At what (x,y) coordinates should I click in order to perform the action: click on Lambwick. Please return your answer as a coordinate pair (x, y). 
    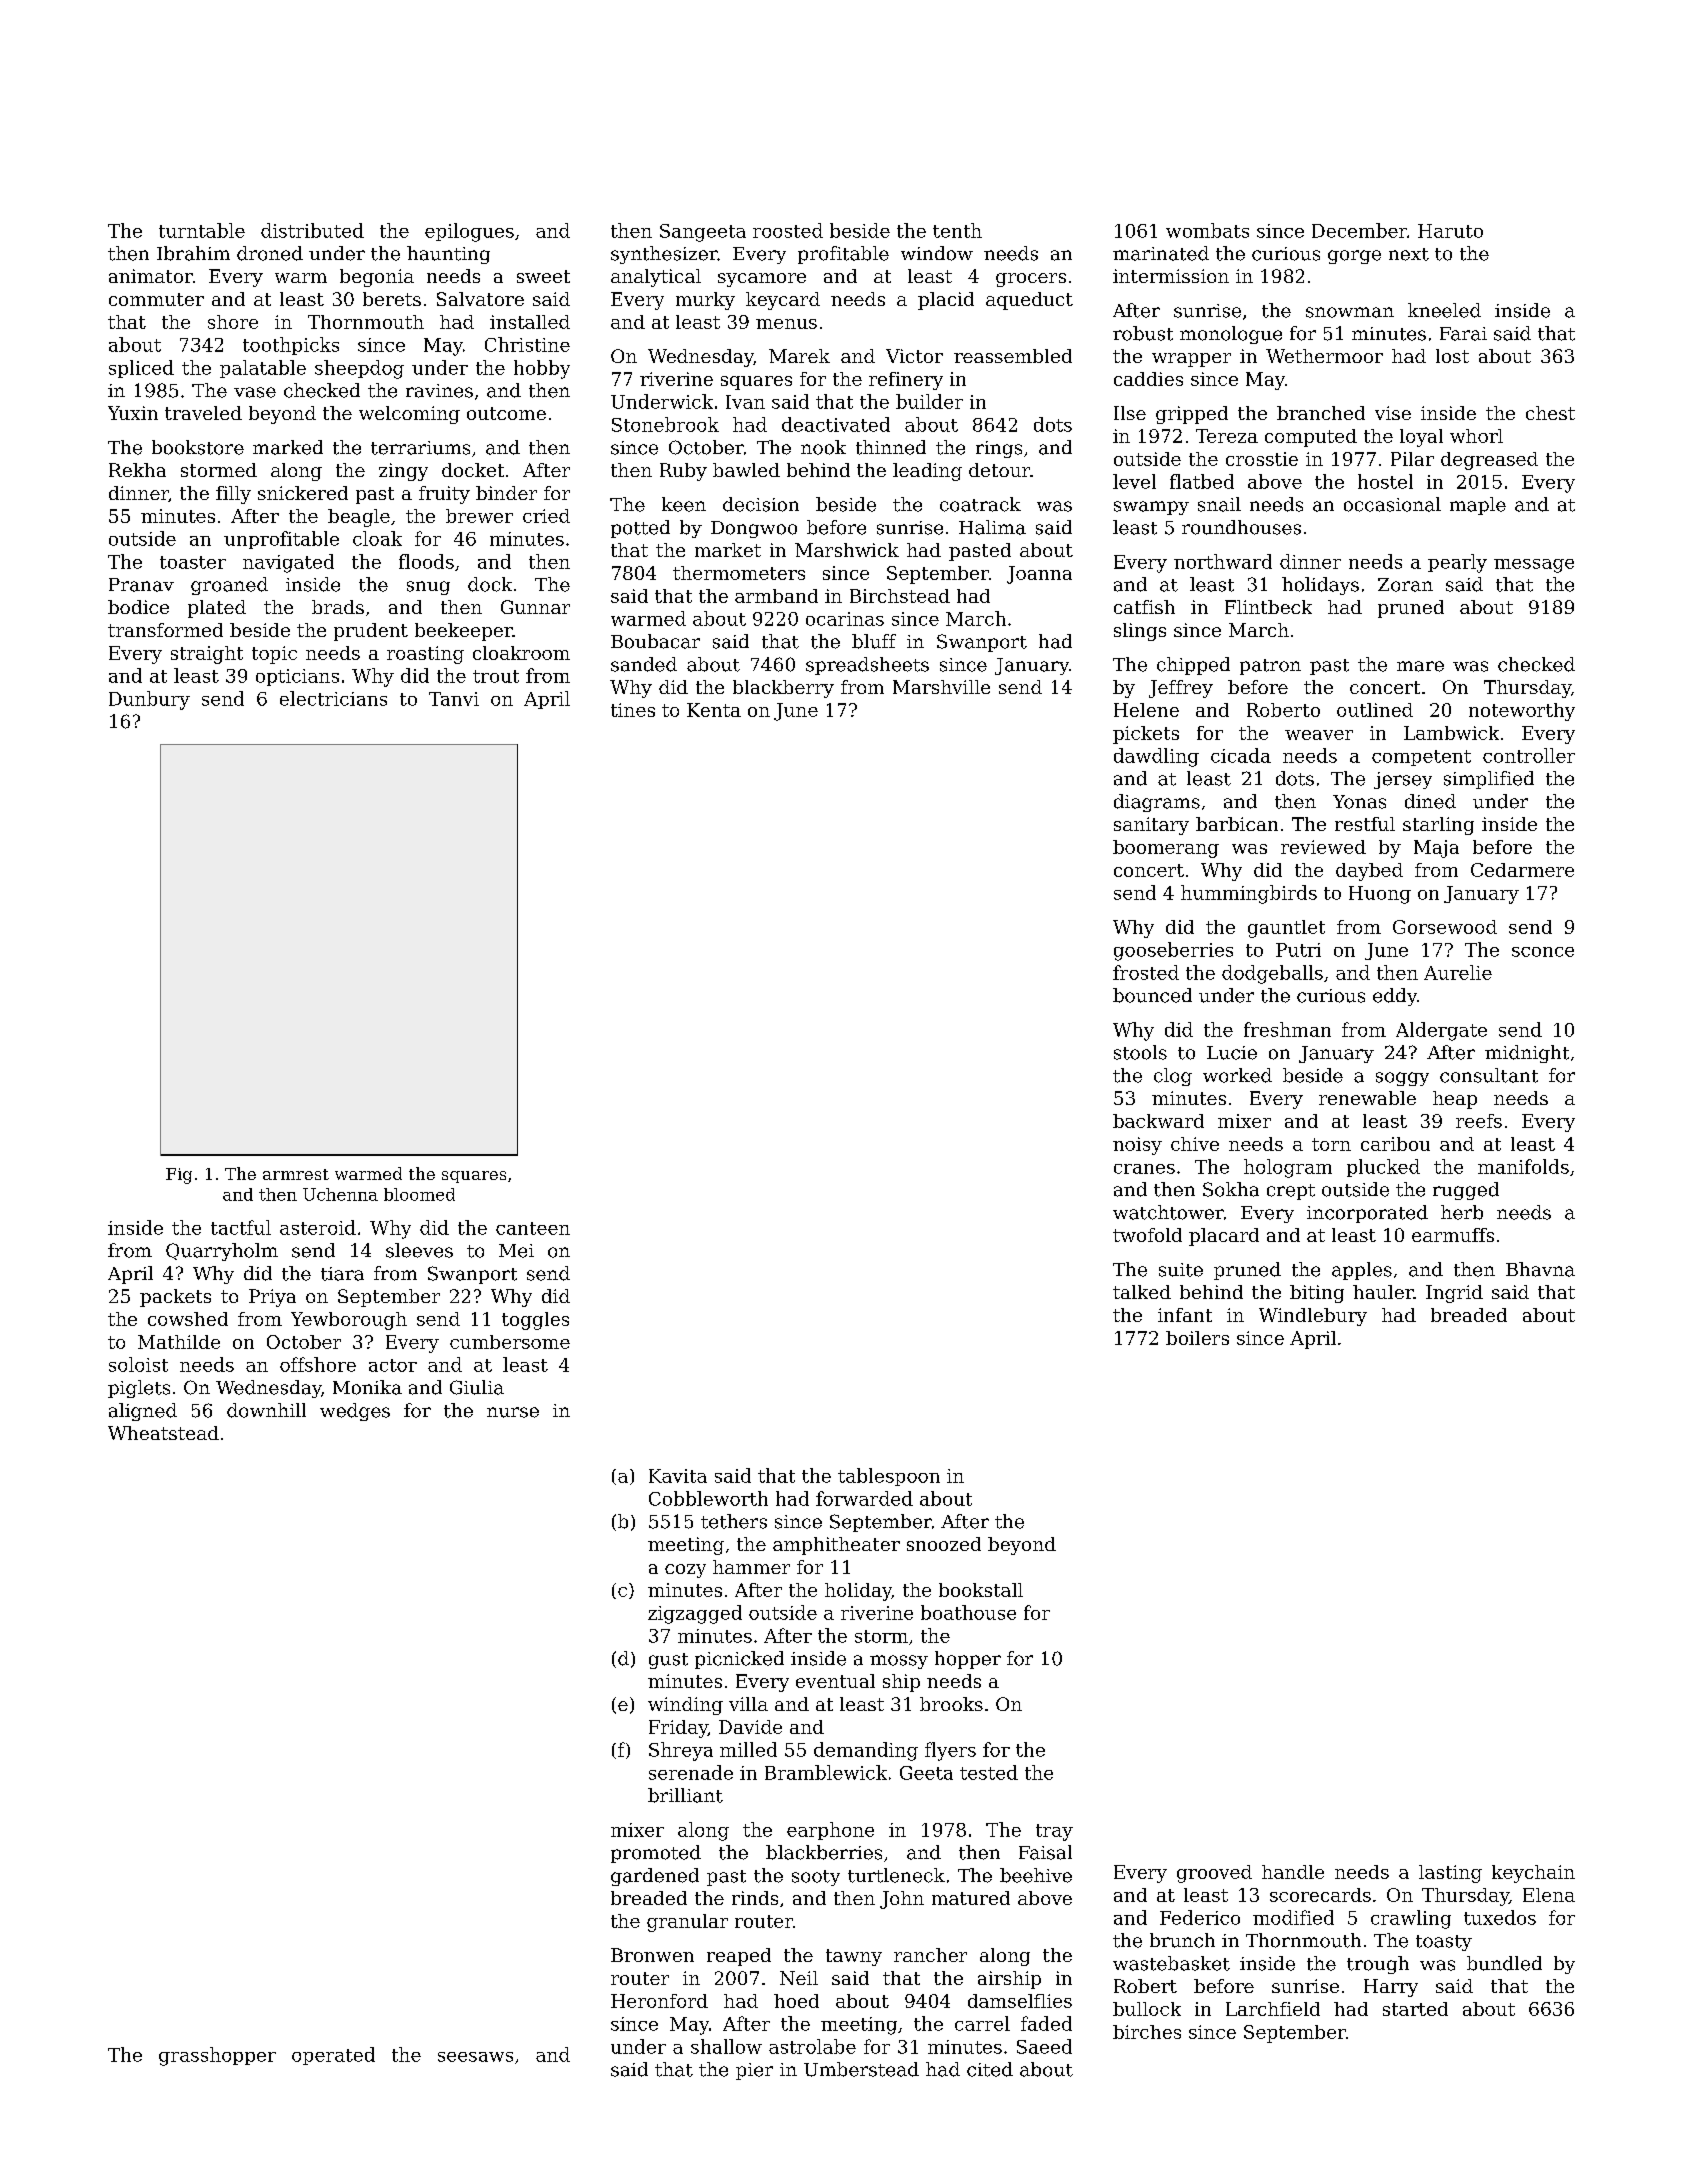
    Looking at the image, I should click on (1451, 733).
